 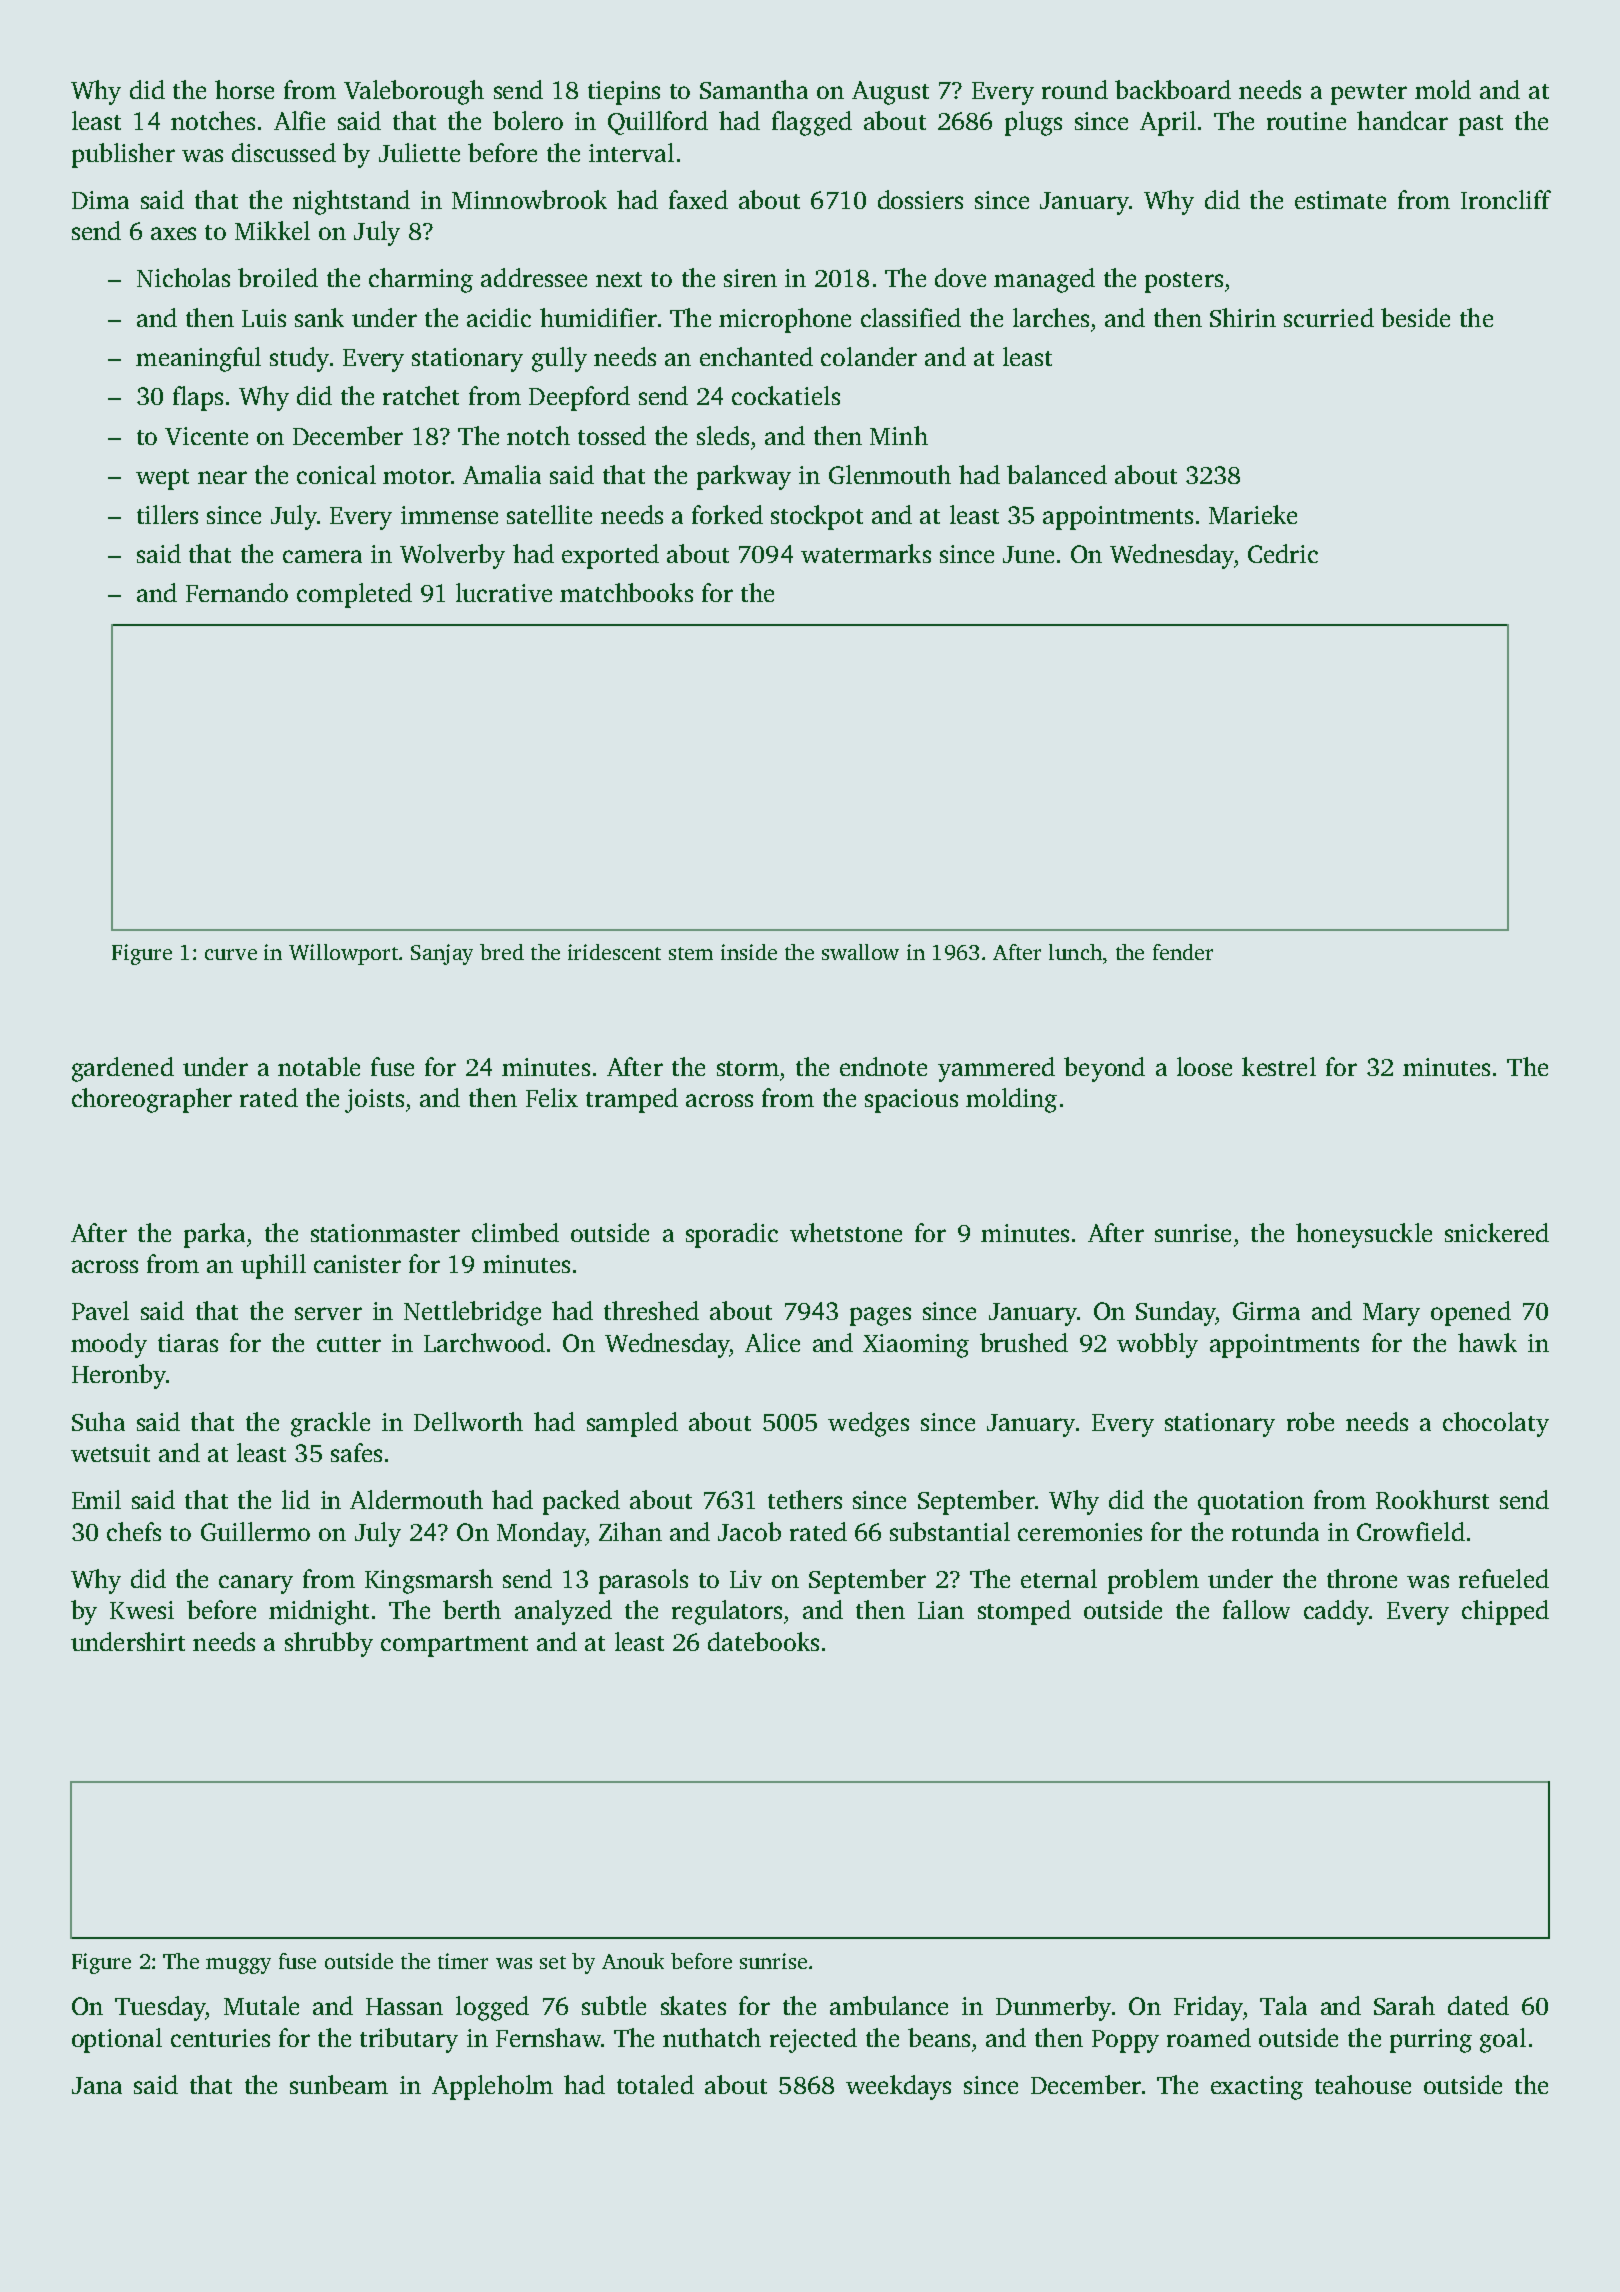 I want to click on Rookhurst, so click(x=1432, y=1499).
